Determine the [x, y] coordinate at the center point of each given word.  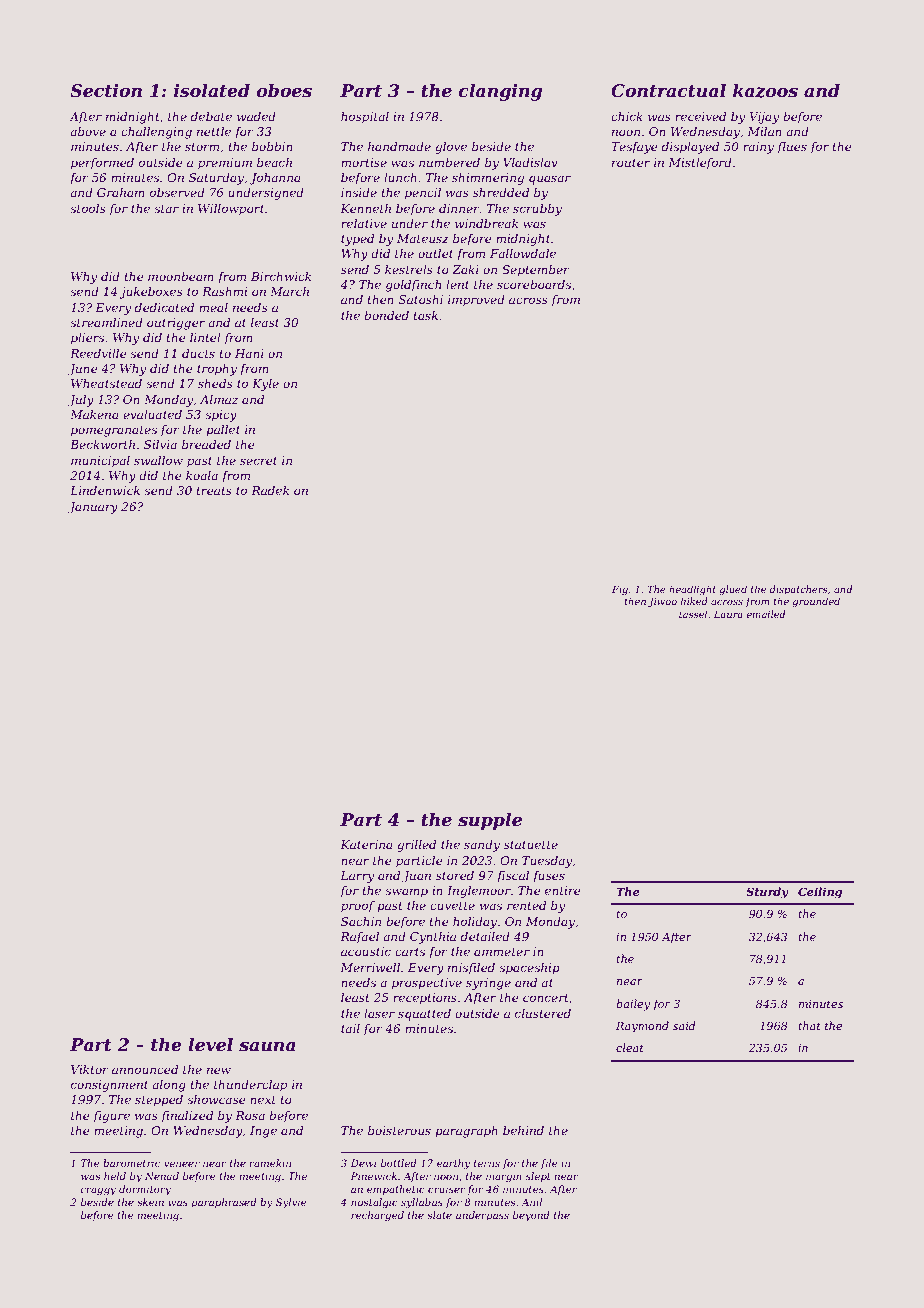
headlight [692, 590]
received [700, 116]
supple [490, 821]
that [809, 1025]
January [93, 508]
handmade [399, 146]
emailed [765, 614]
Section [106, 91]
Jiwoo [662, 602]
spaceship [529, 969]
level [210, 1045]
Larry [357, 877]
